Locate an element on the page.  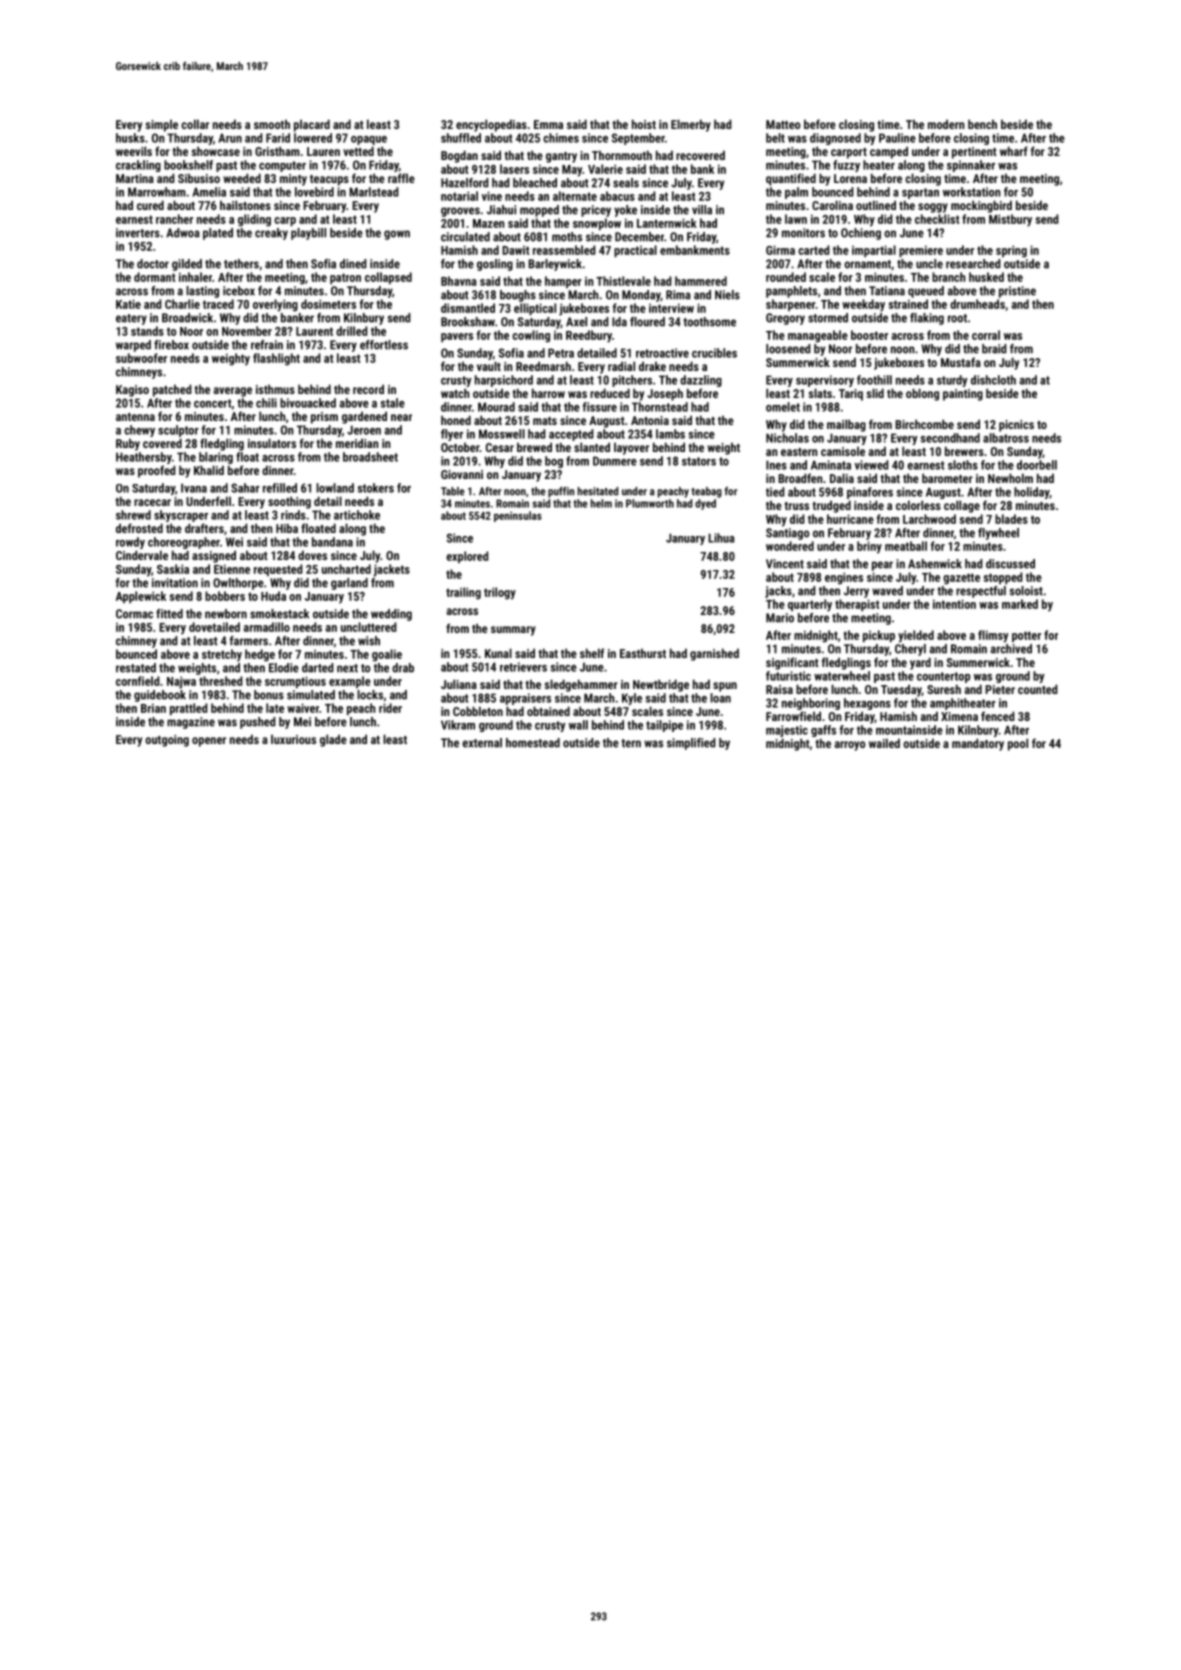
Dunmere is located at coordinates (615, 461).
